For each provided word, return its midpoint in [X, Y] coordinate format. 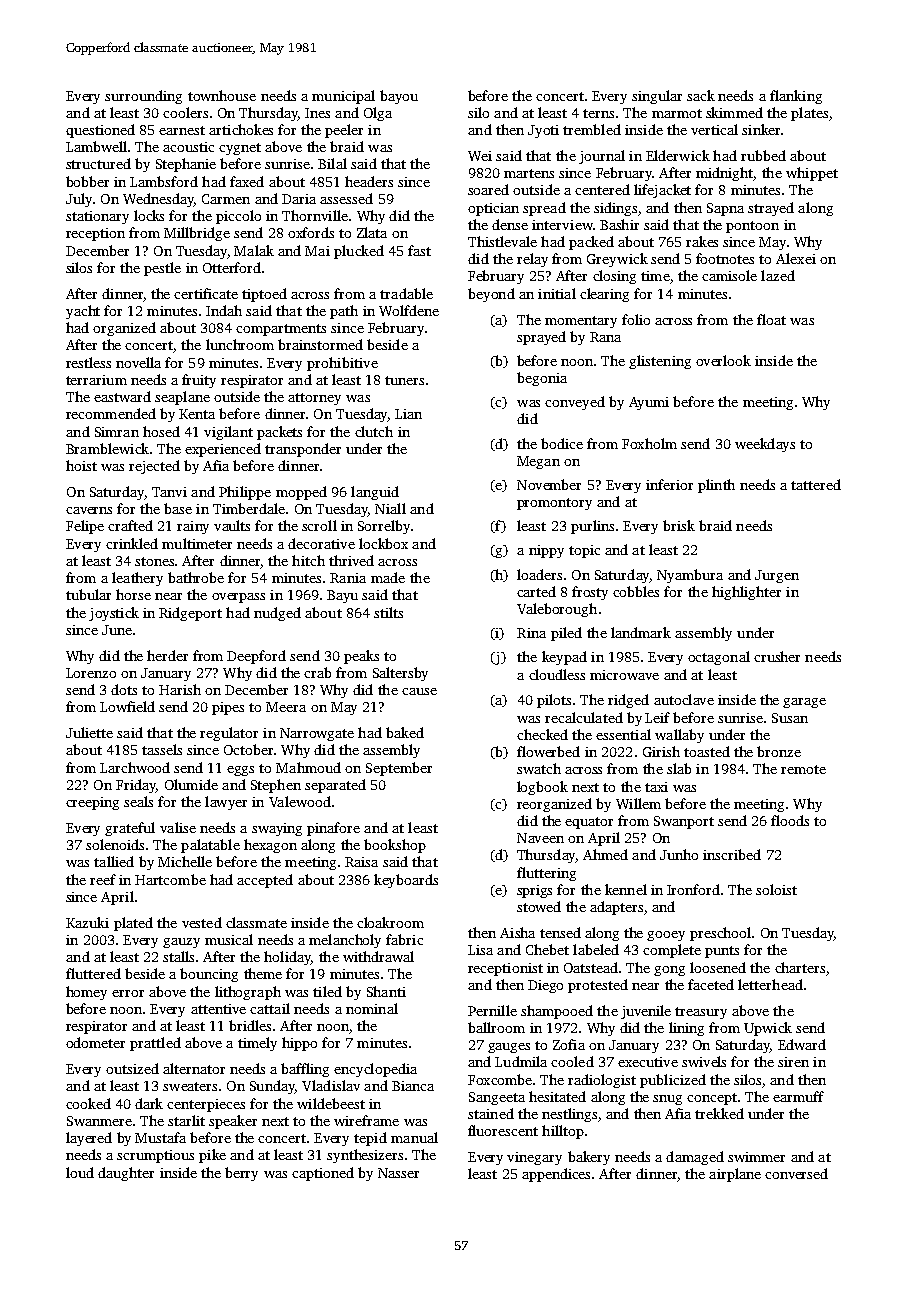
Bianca [413, 1086]
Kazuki [87, 922]
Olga [378, 114]
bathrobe [196, 577]
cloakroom [390, 922]
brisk [679, 525]
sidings [615, 209]
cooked [88, 1103]
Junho [679, 854]
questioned [100, 131]
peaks [361, 657]
